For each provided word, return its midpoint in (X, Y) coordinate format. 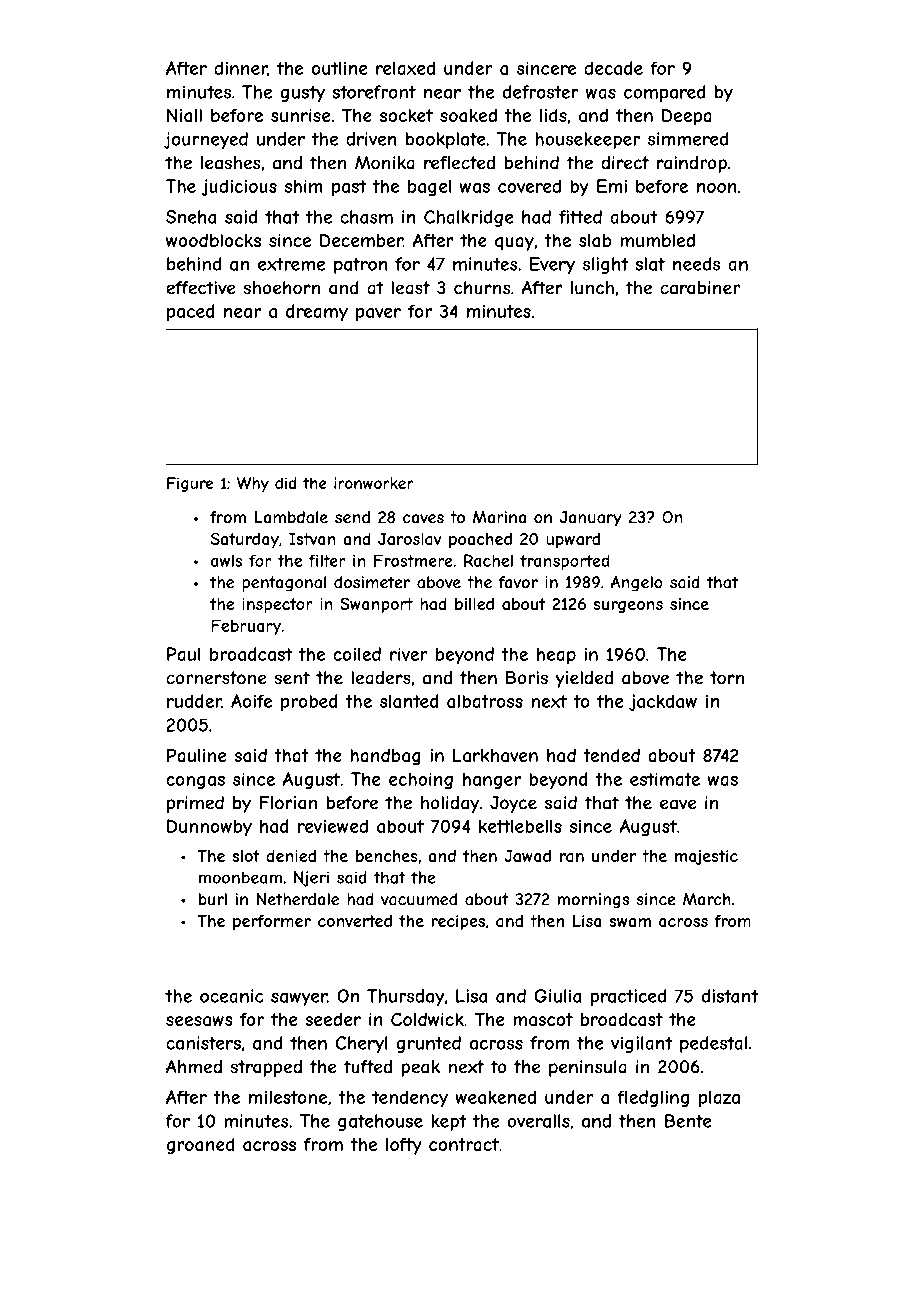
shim (304, 186)
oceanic (232, 996)
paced (191, 312)
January (591, 519)
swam (630, 922)
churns (482, 288)
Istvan (312, 539)
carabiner (700, 288)
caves (423, 519)
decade (613, 68)
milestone (288, 1097)
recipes (458, 923)
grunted (428, 1044)
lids (553, 115)
